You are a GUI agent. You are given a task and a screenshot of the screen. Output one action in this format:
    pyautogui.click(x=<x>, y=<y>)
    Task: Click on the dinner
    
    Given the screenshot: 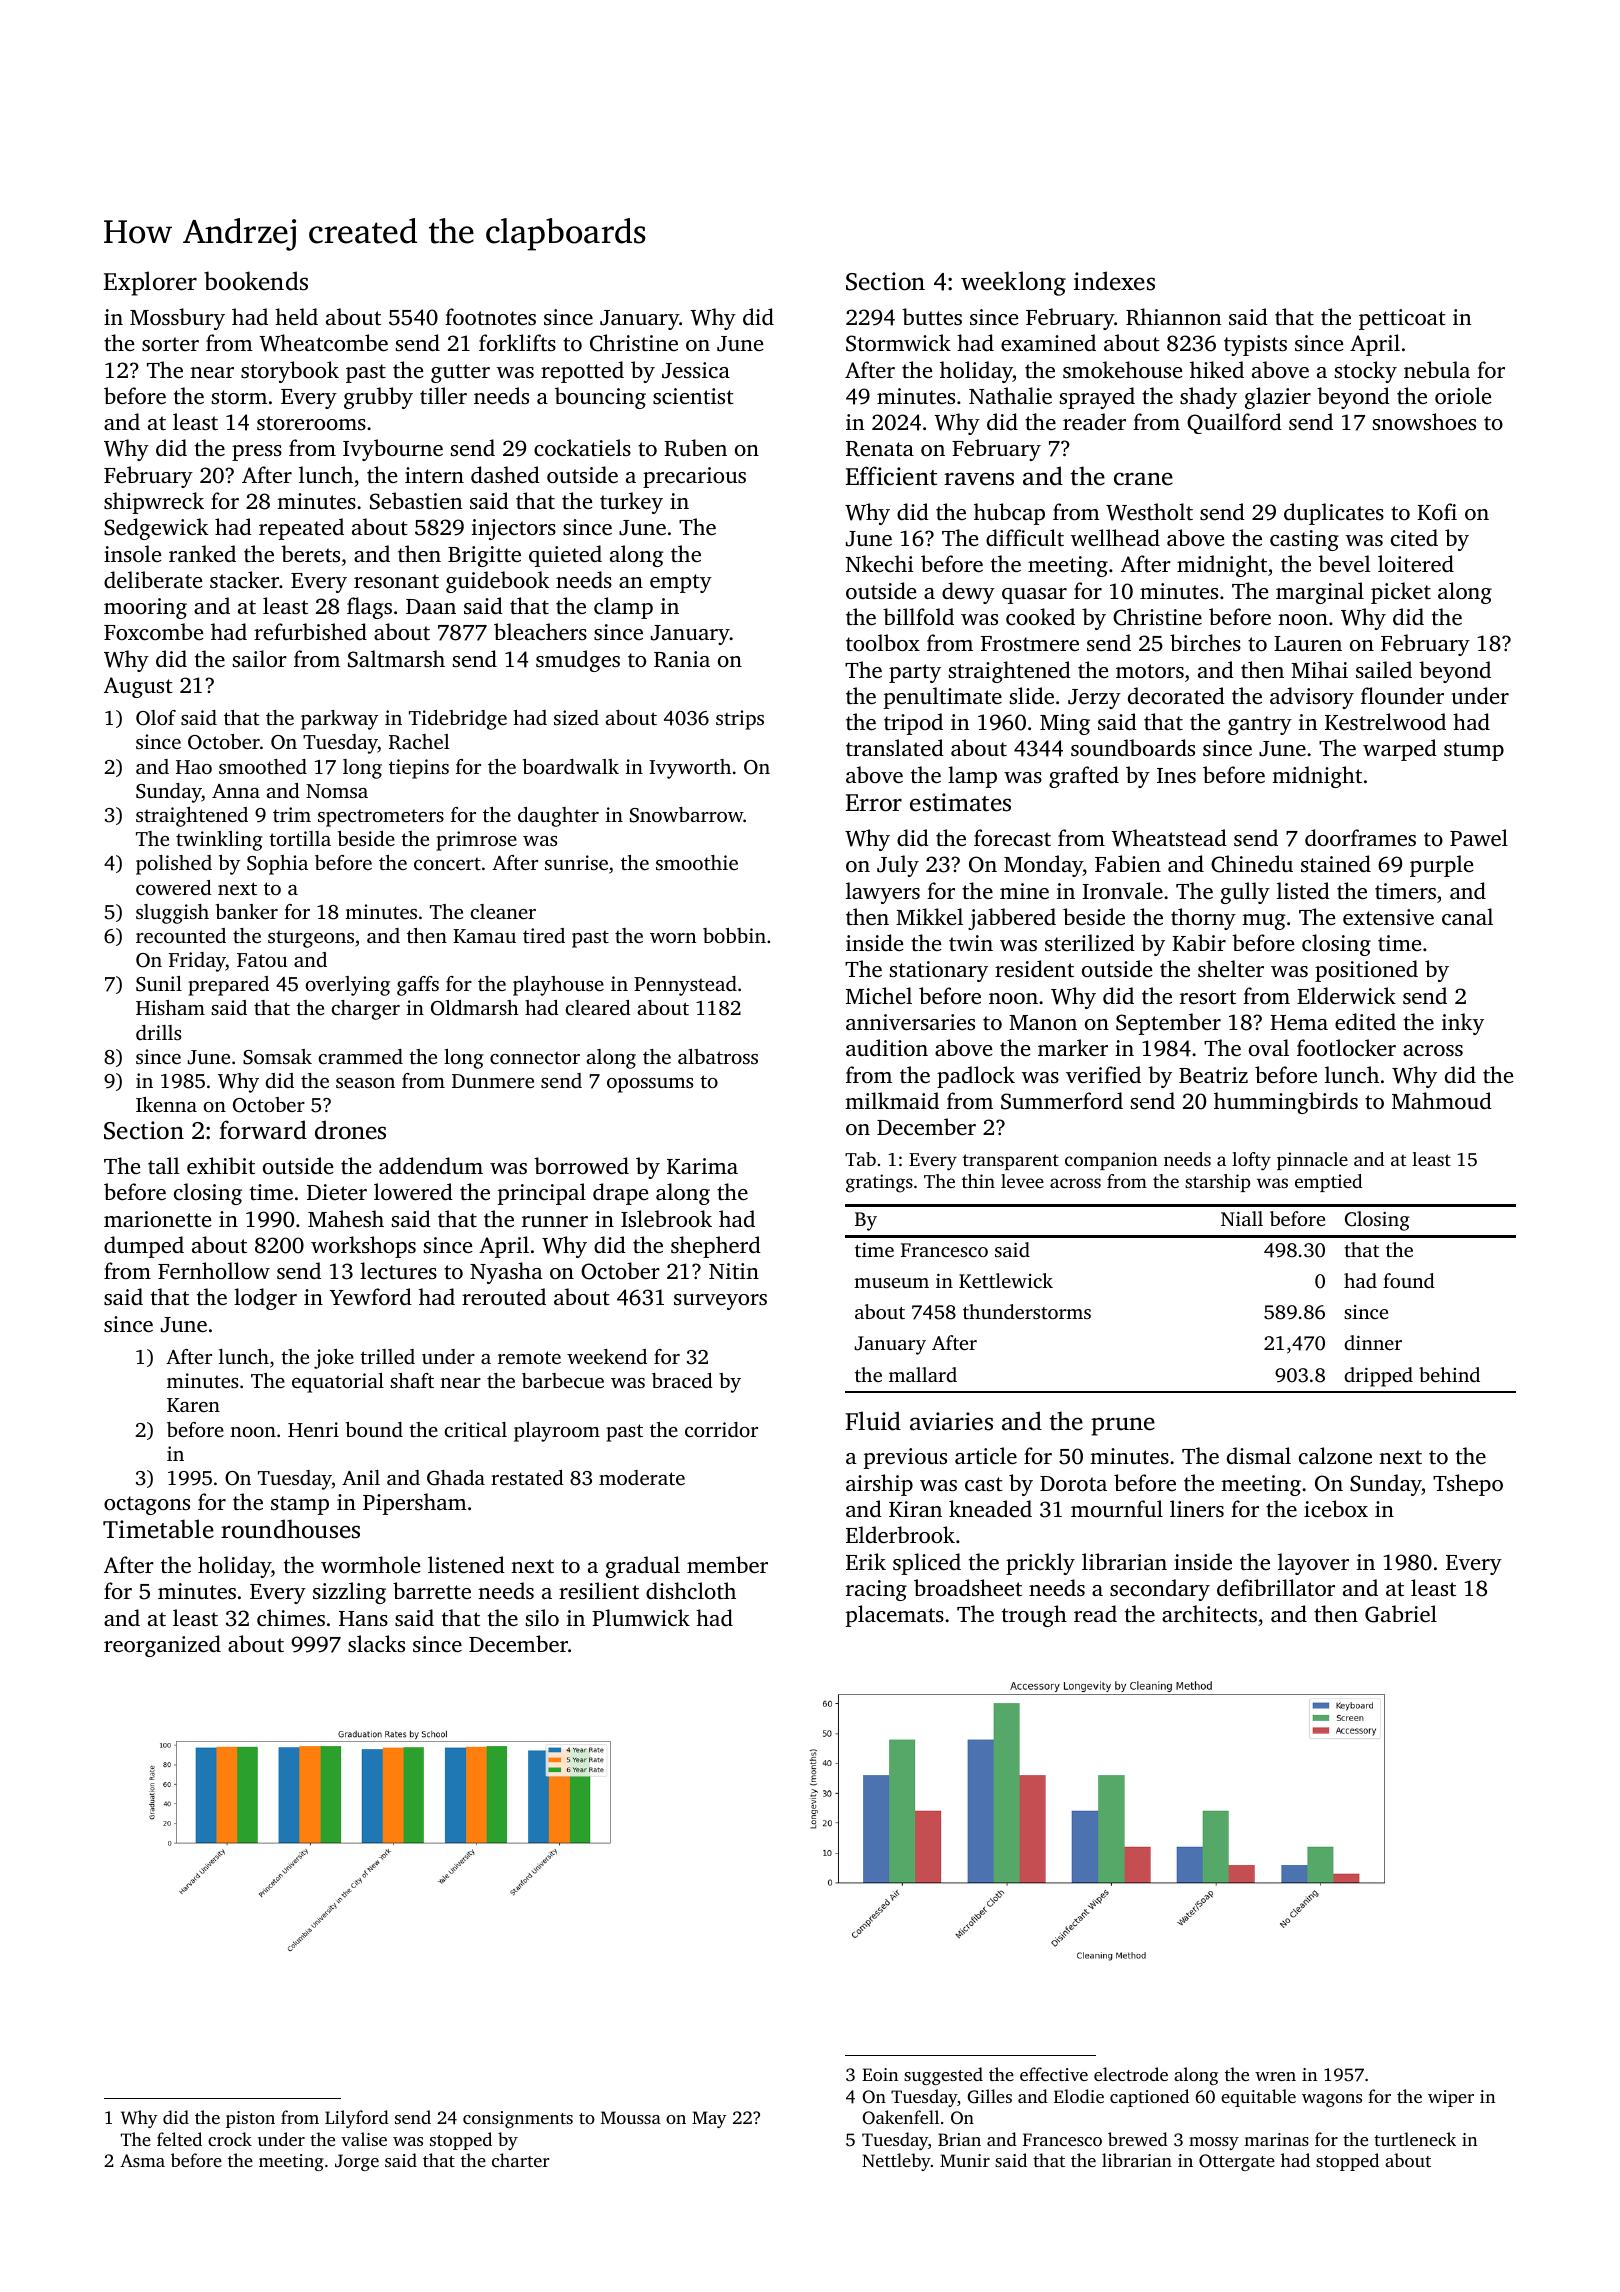 What is the action you would take?
    pyautogui.click(x=1373, y=1342)
